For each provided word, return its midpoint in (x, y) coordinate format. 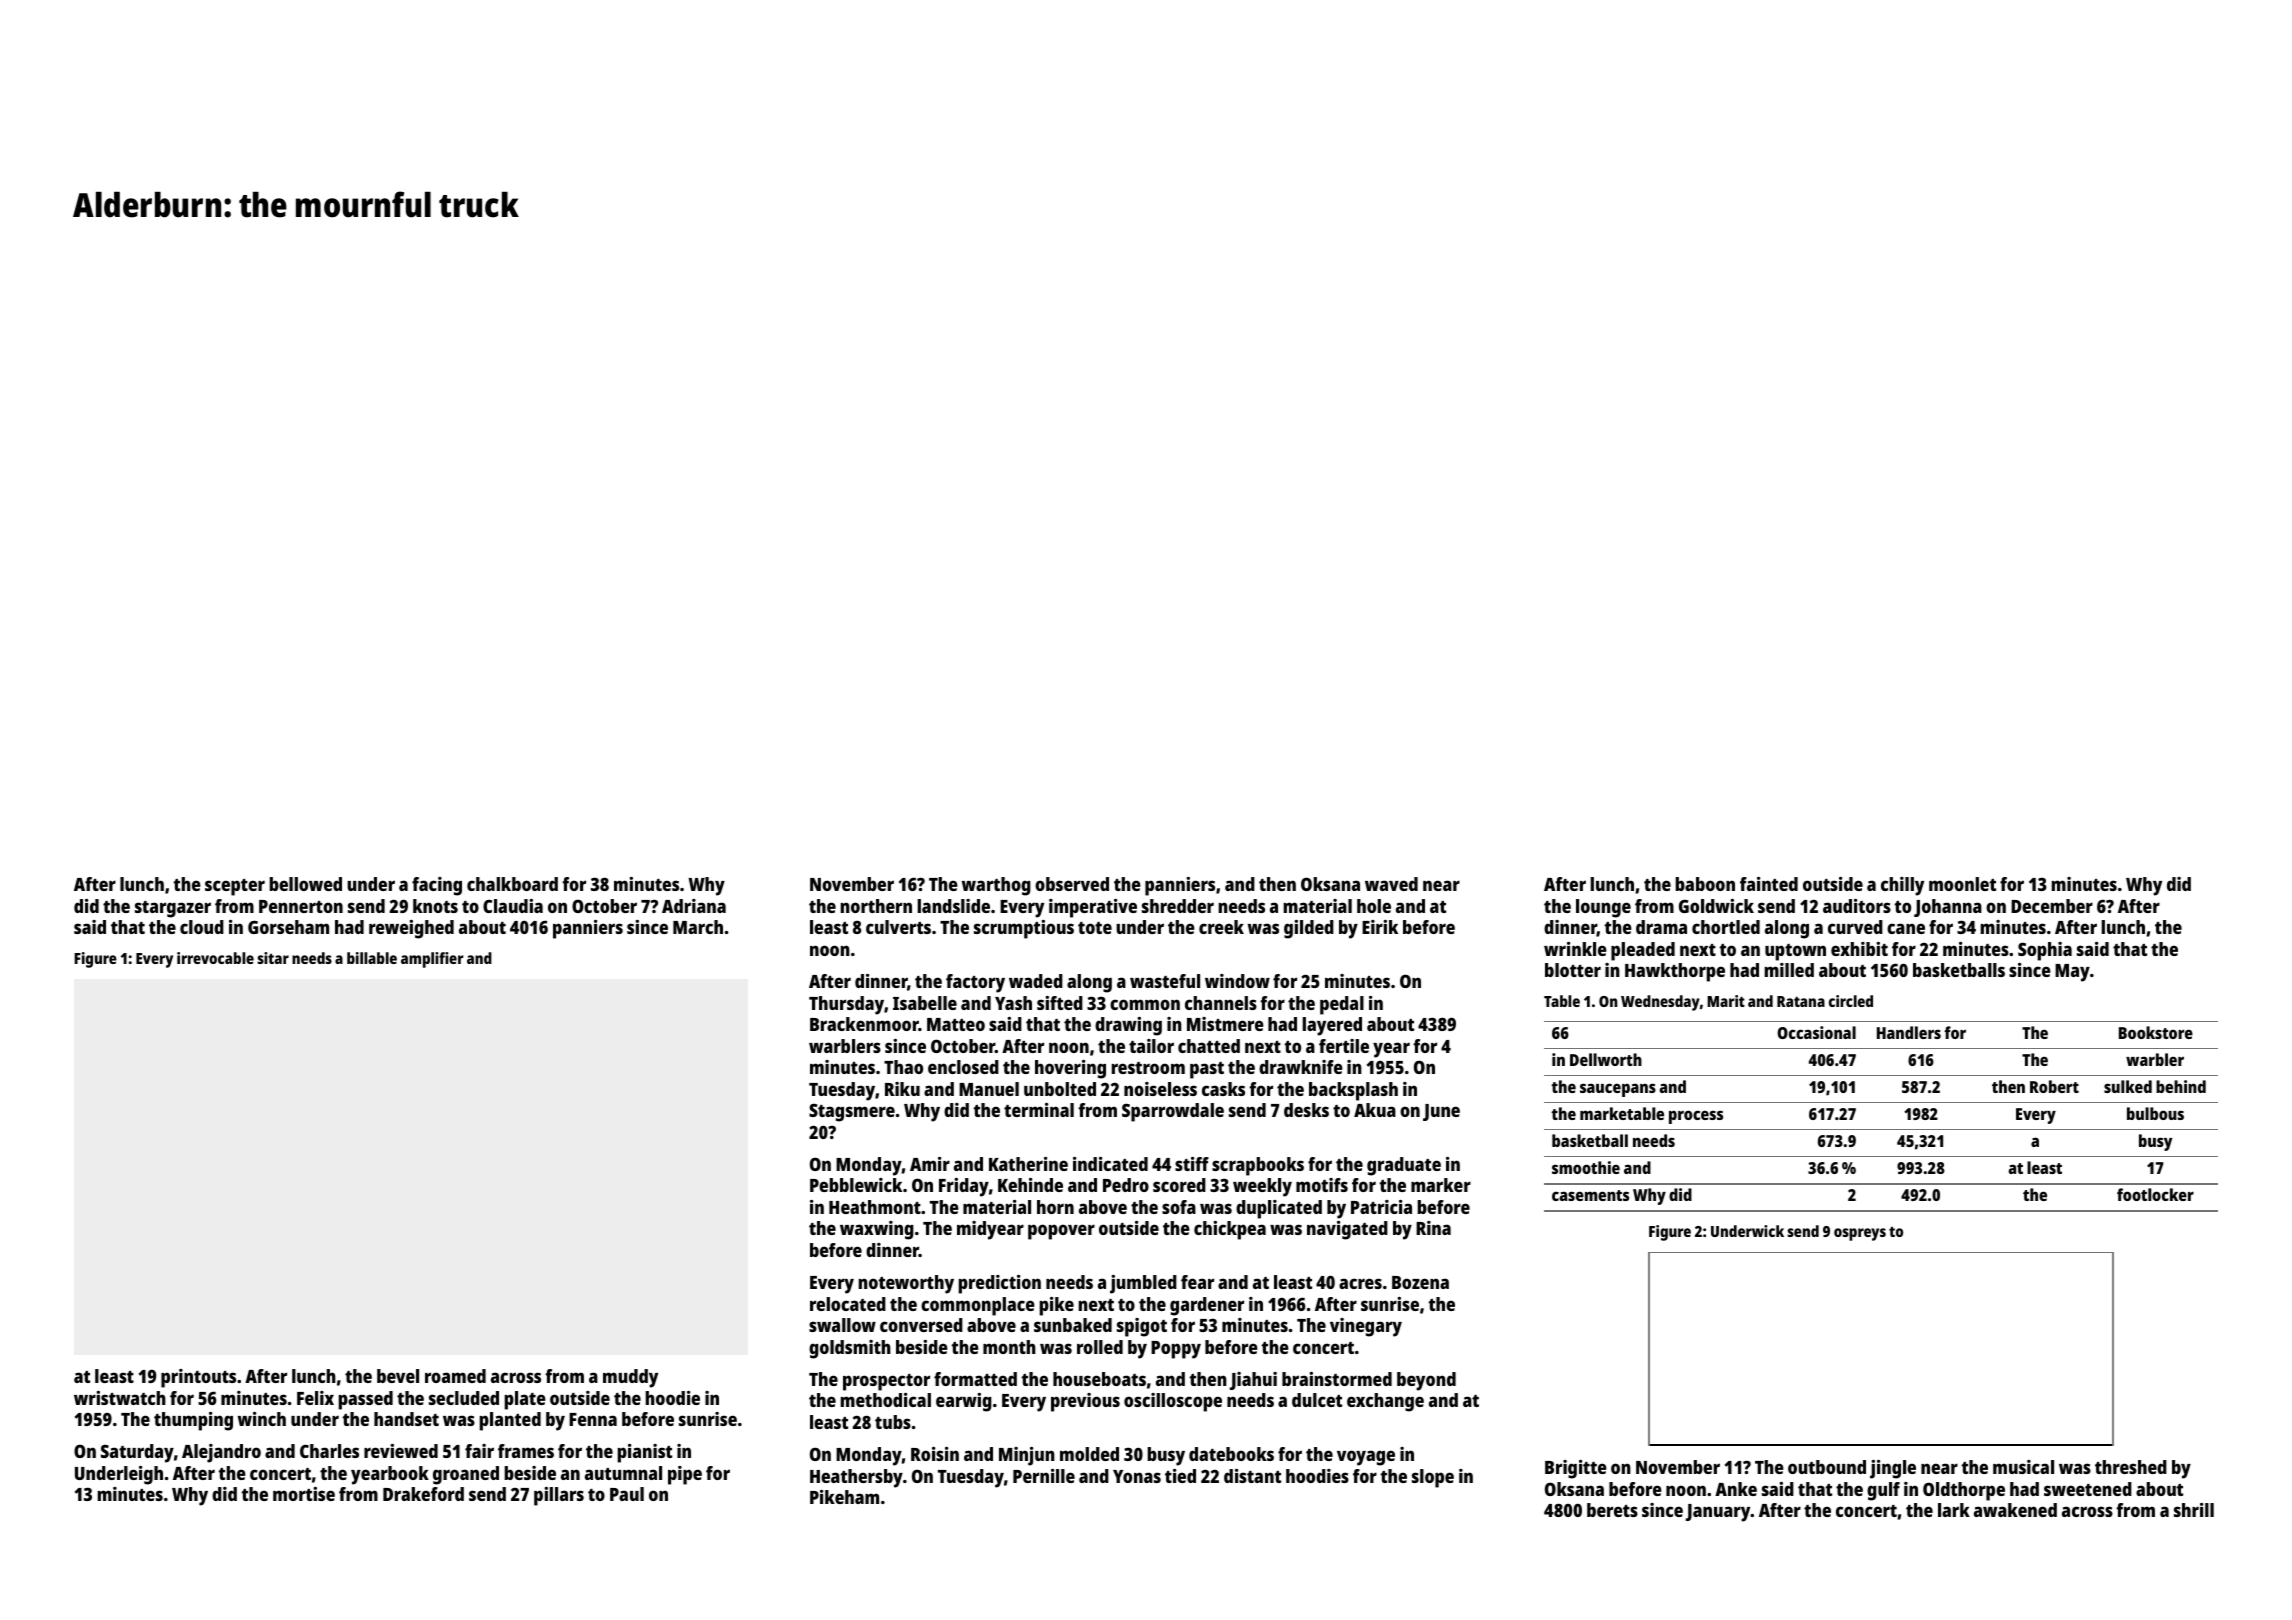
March (698, 927)
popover (1061, 1232)
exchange (1385, 1402)
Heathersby (856, 1478)
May (2072, 973)
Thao (903, 1067)
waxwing (877, 1230)
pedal (1342, 1005)
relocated (848, 1304)
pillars (559, 1496)
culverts (898, 927)
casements (1590, 1195)
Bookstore (2156, 1032)
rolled (1100, 1347)
